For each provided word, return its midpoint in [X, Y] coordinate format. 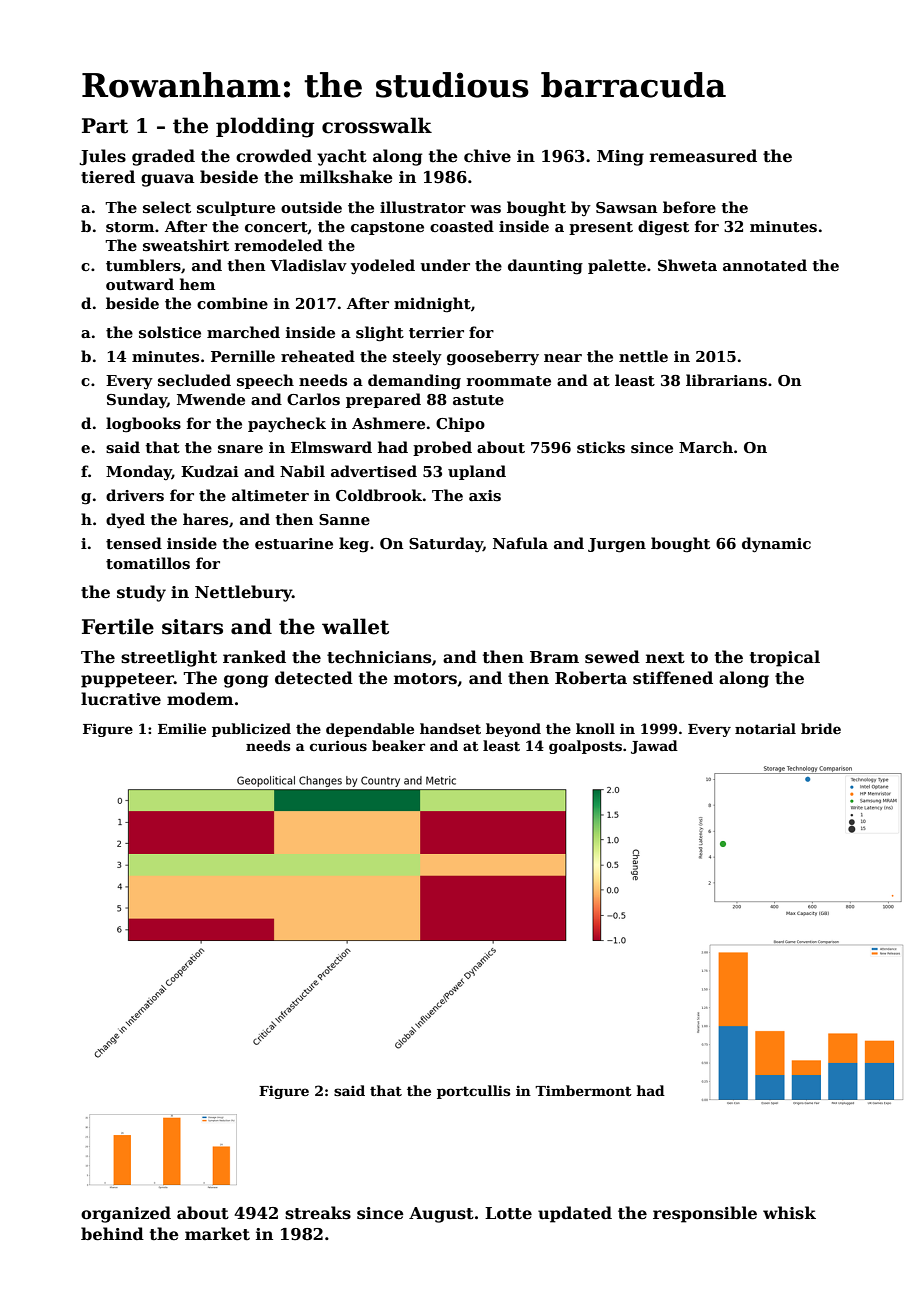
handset [450, 728]
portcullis [473, 1092]
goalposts [585, 747]
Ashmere [388, 423]
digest [663, 228]
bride [821, 728]
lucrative [121, 699]
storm [130, 227]
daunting [545, 267]
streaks [318, 1213]
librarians [726, 380]
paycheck [287, 425]
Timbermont [583, 1090]
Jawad [654, 747]
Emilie [182, 728]
